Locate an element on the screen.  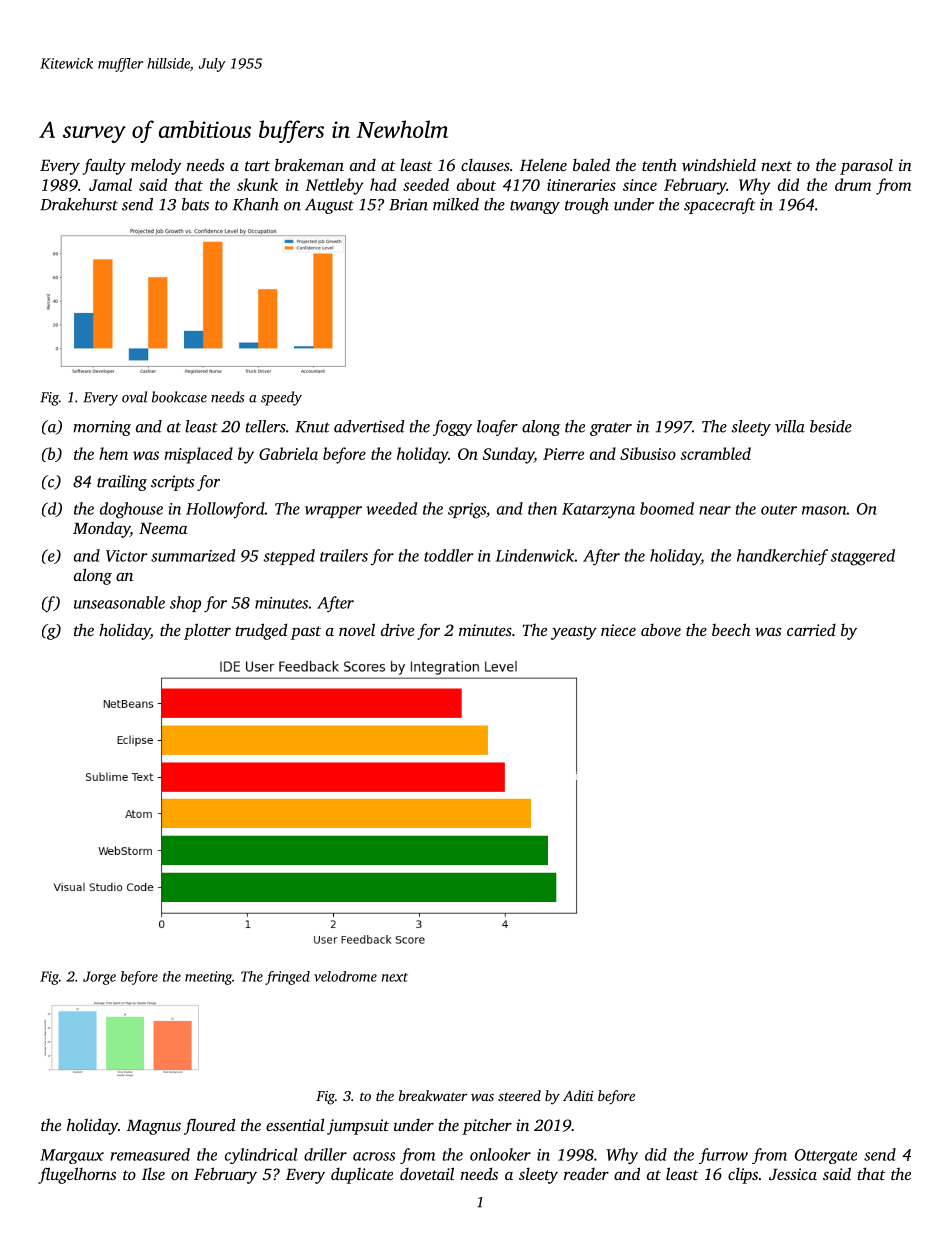
Aditi is located at coordinates (578, 1095).
